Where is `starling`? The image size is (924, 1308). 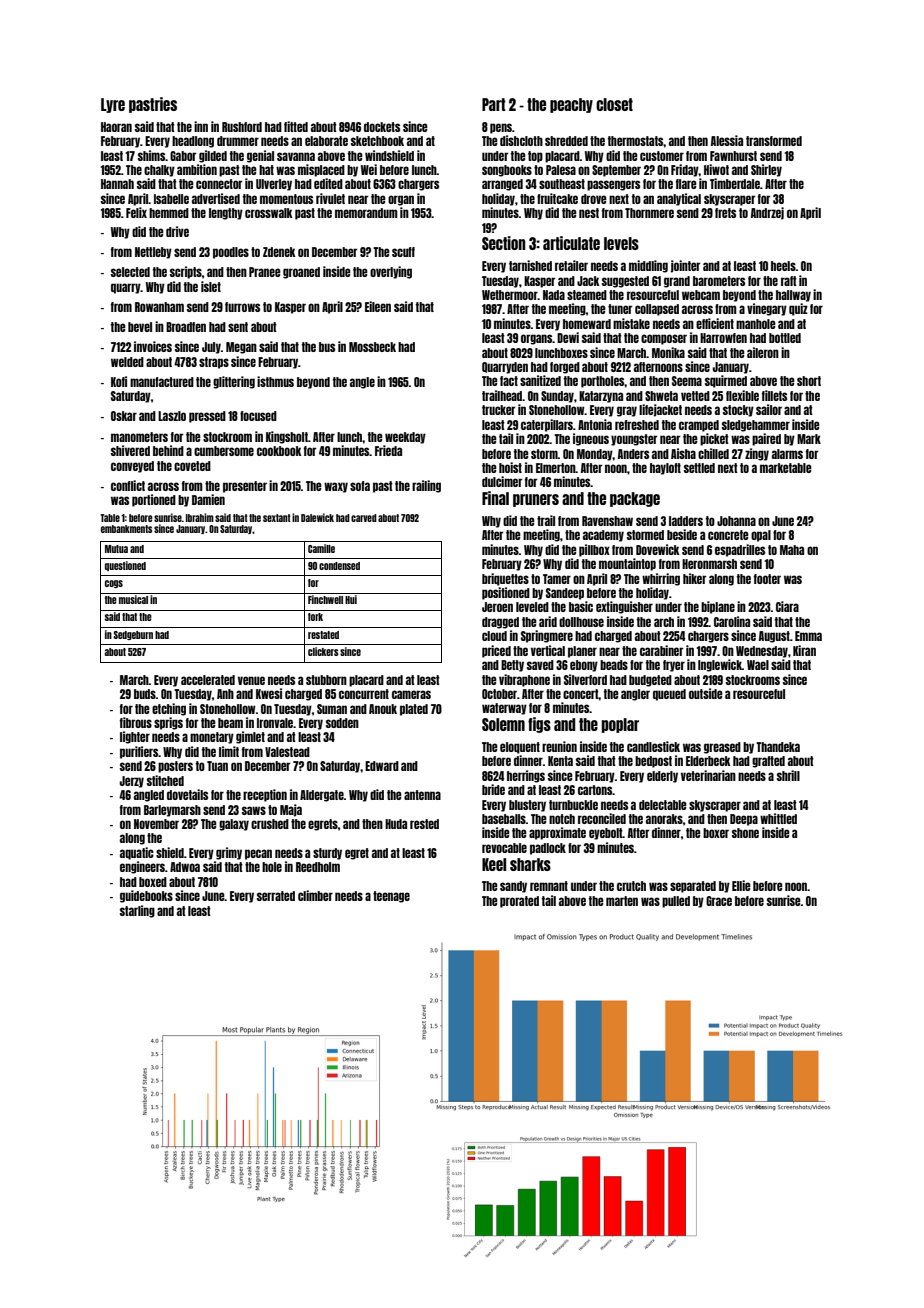 starling is located at coordinates (137, 911).
